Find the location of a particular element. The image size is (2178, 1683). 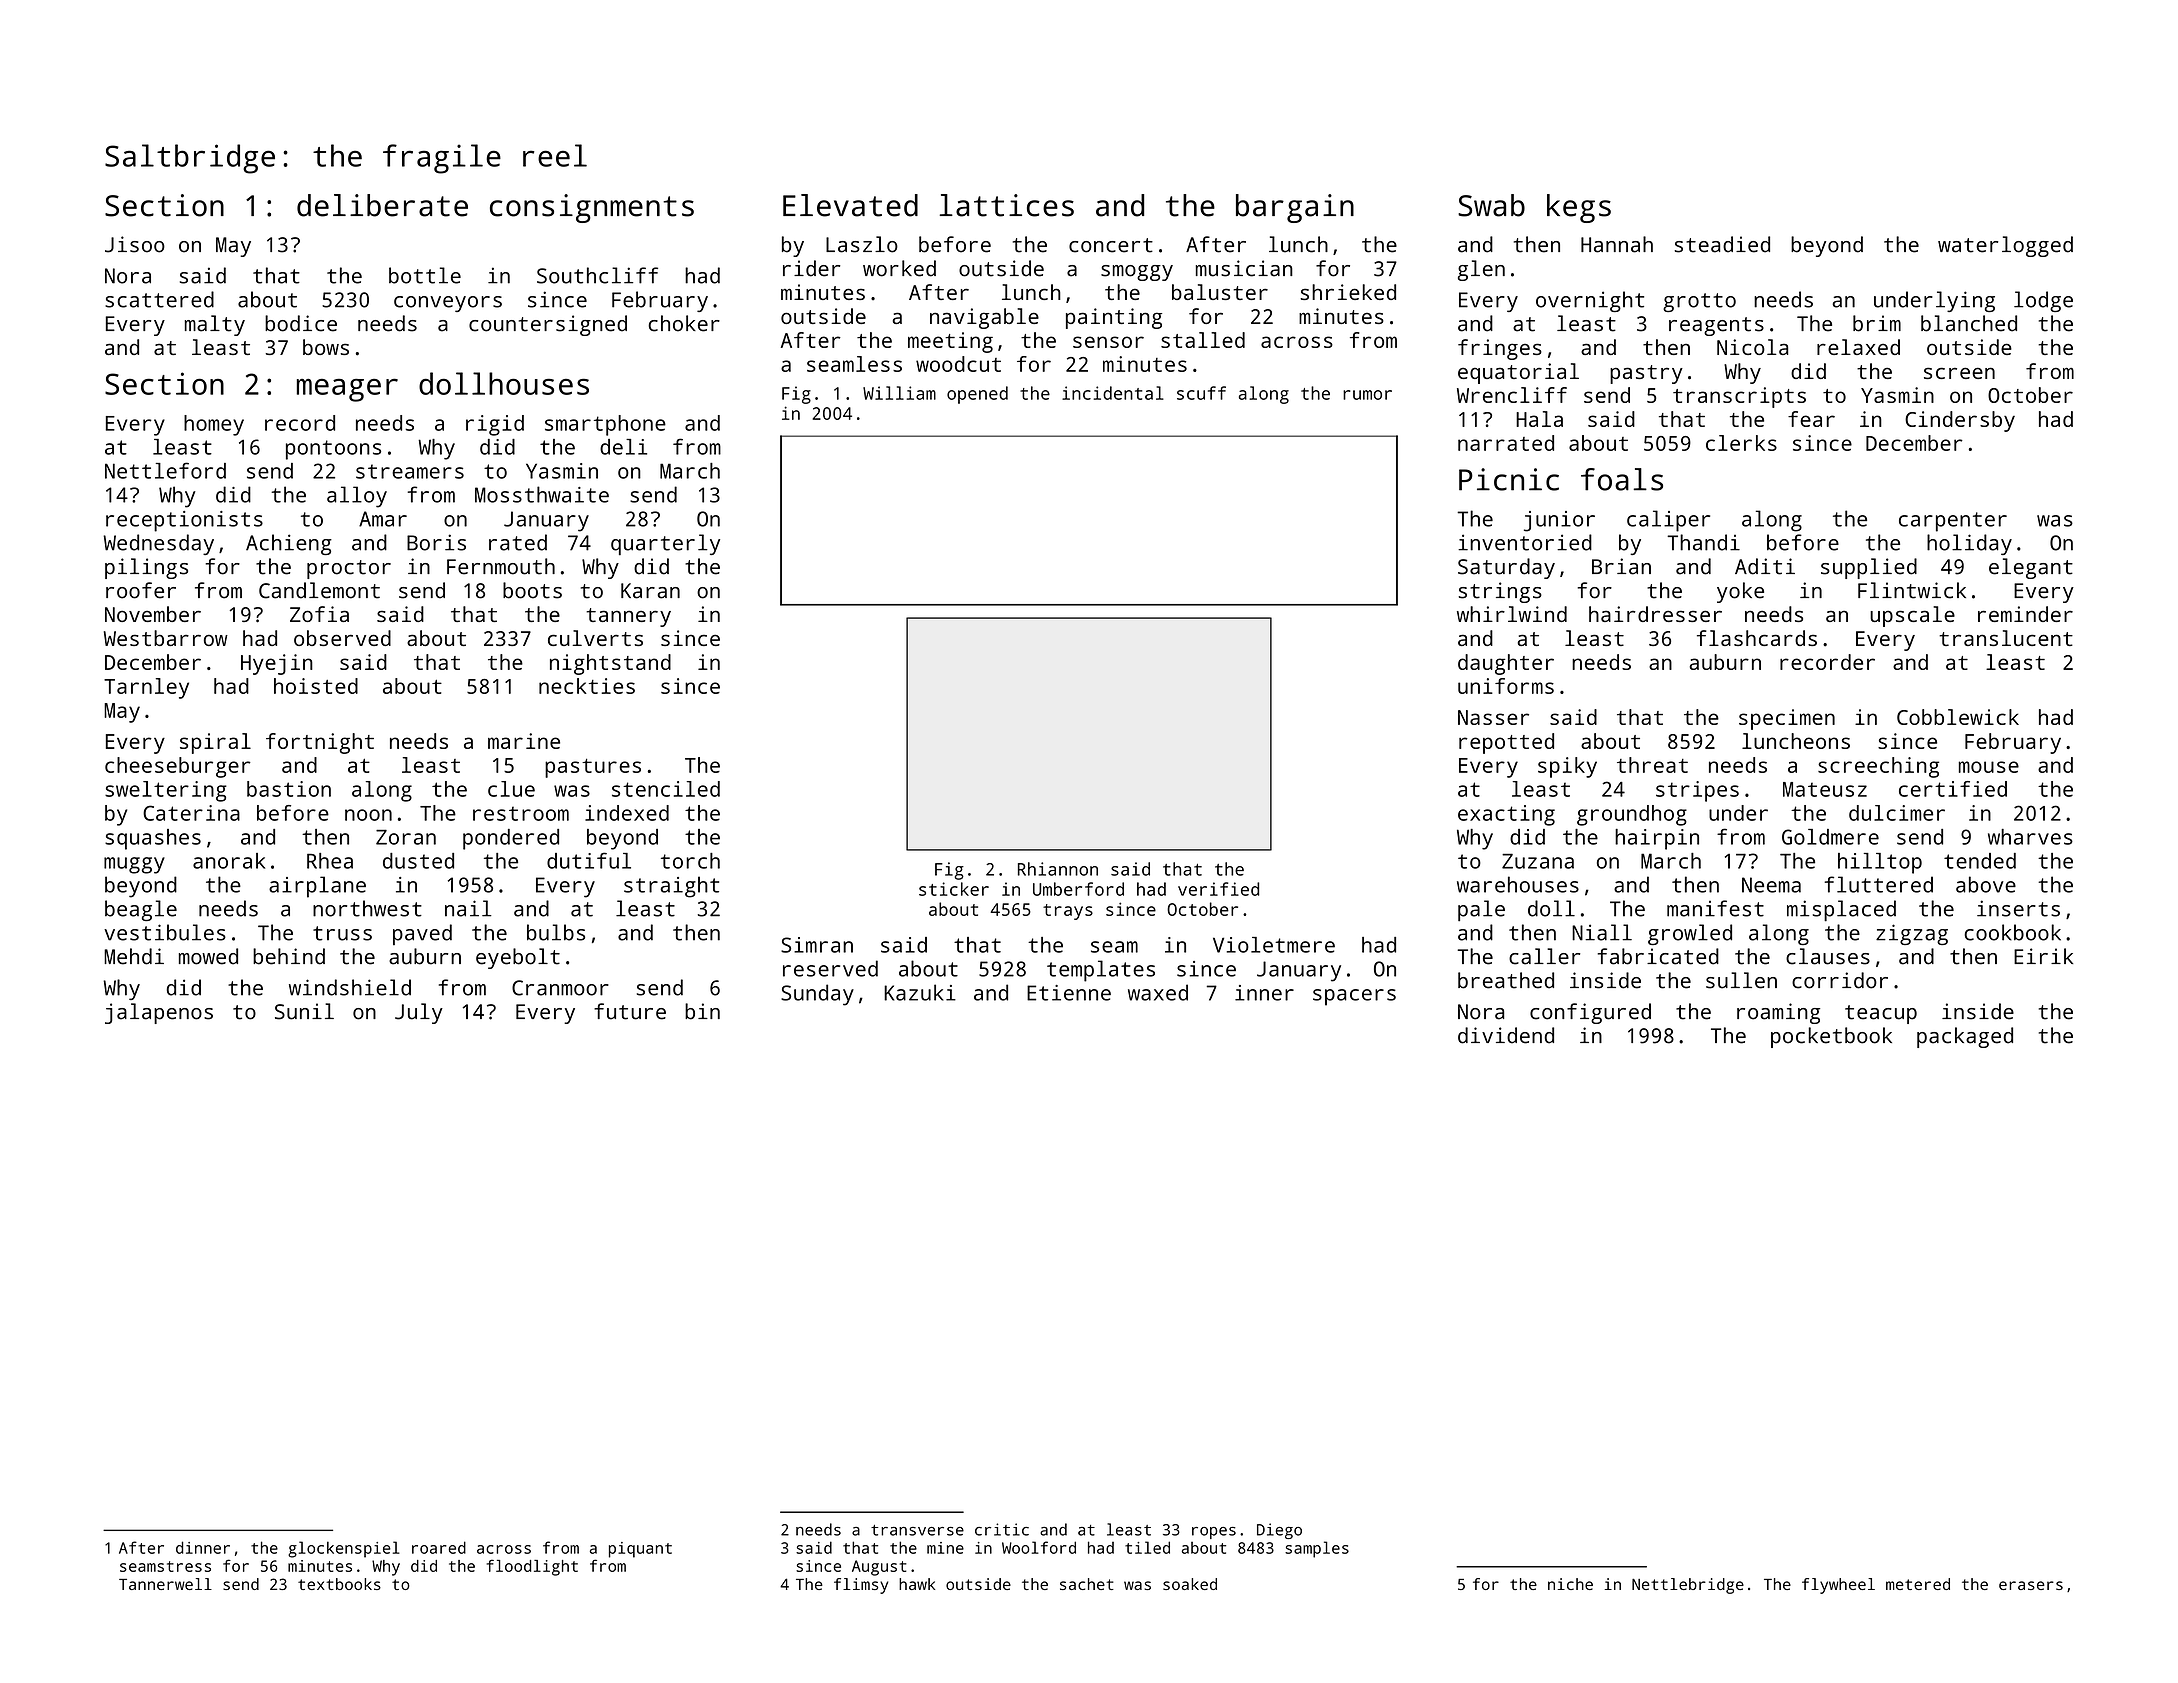

Rhiannon is located at coordinates (1058, 869).
